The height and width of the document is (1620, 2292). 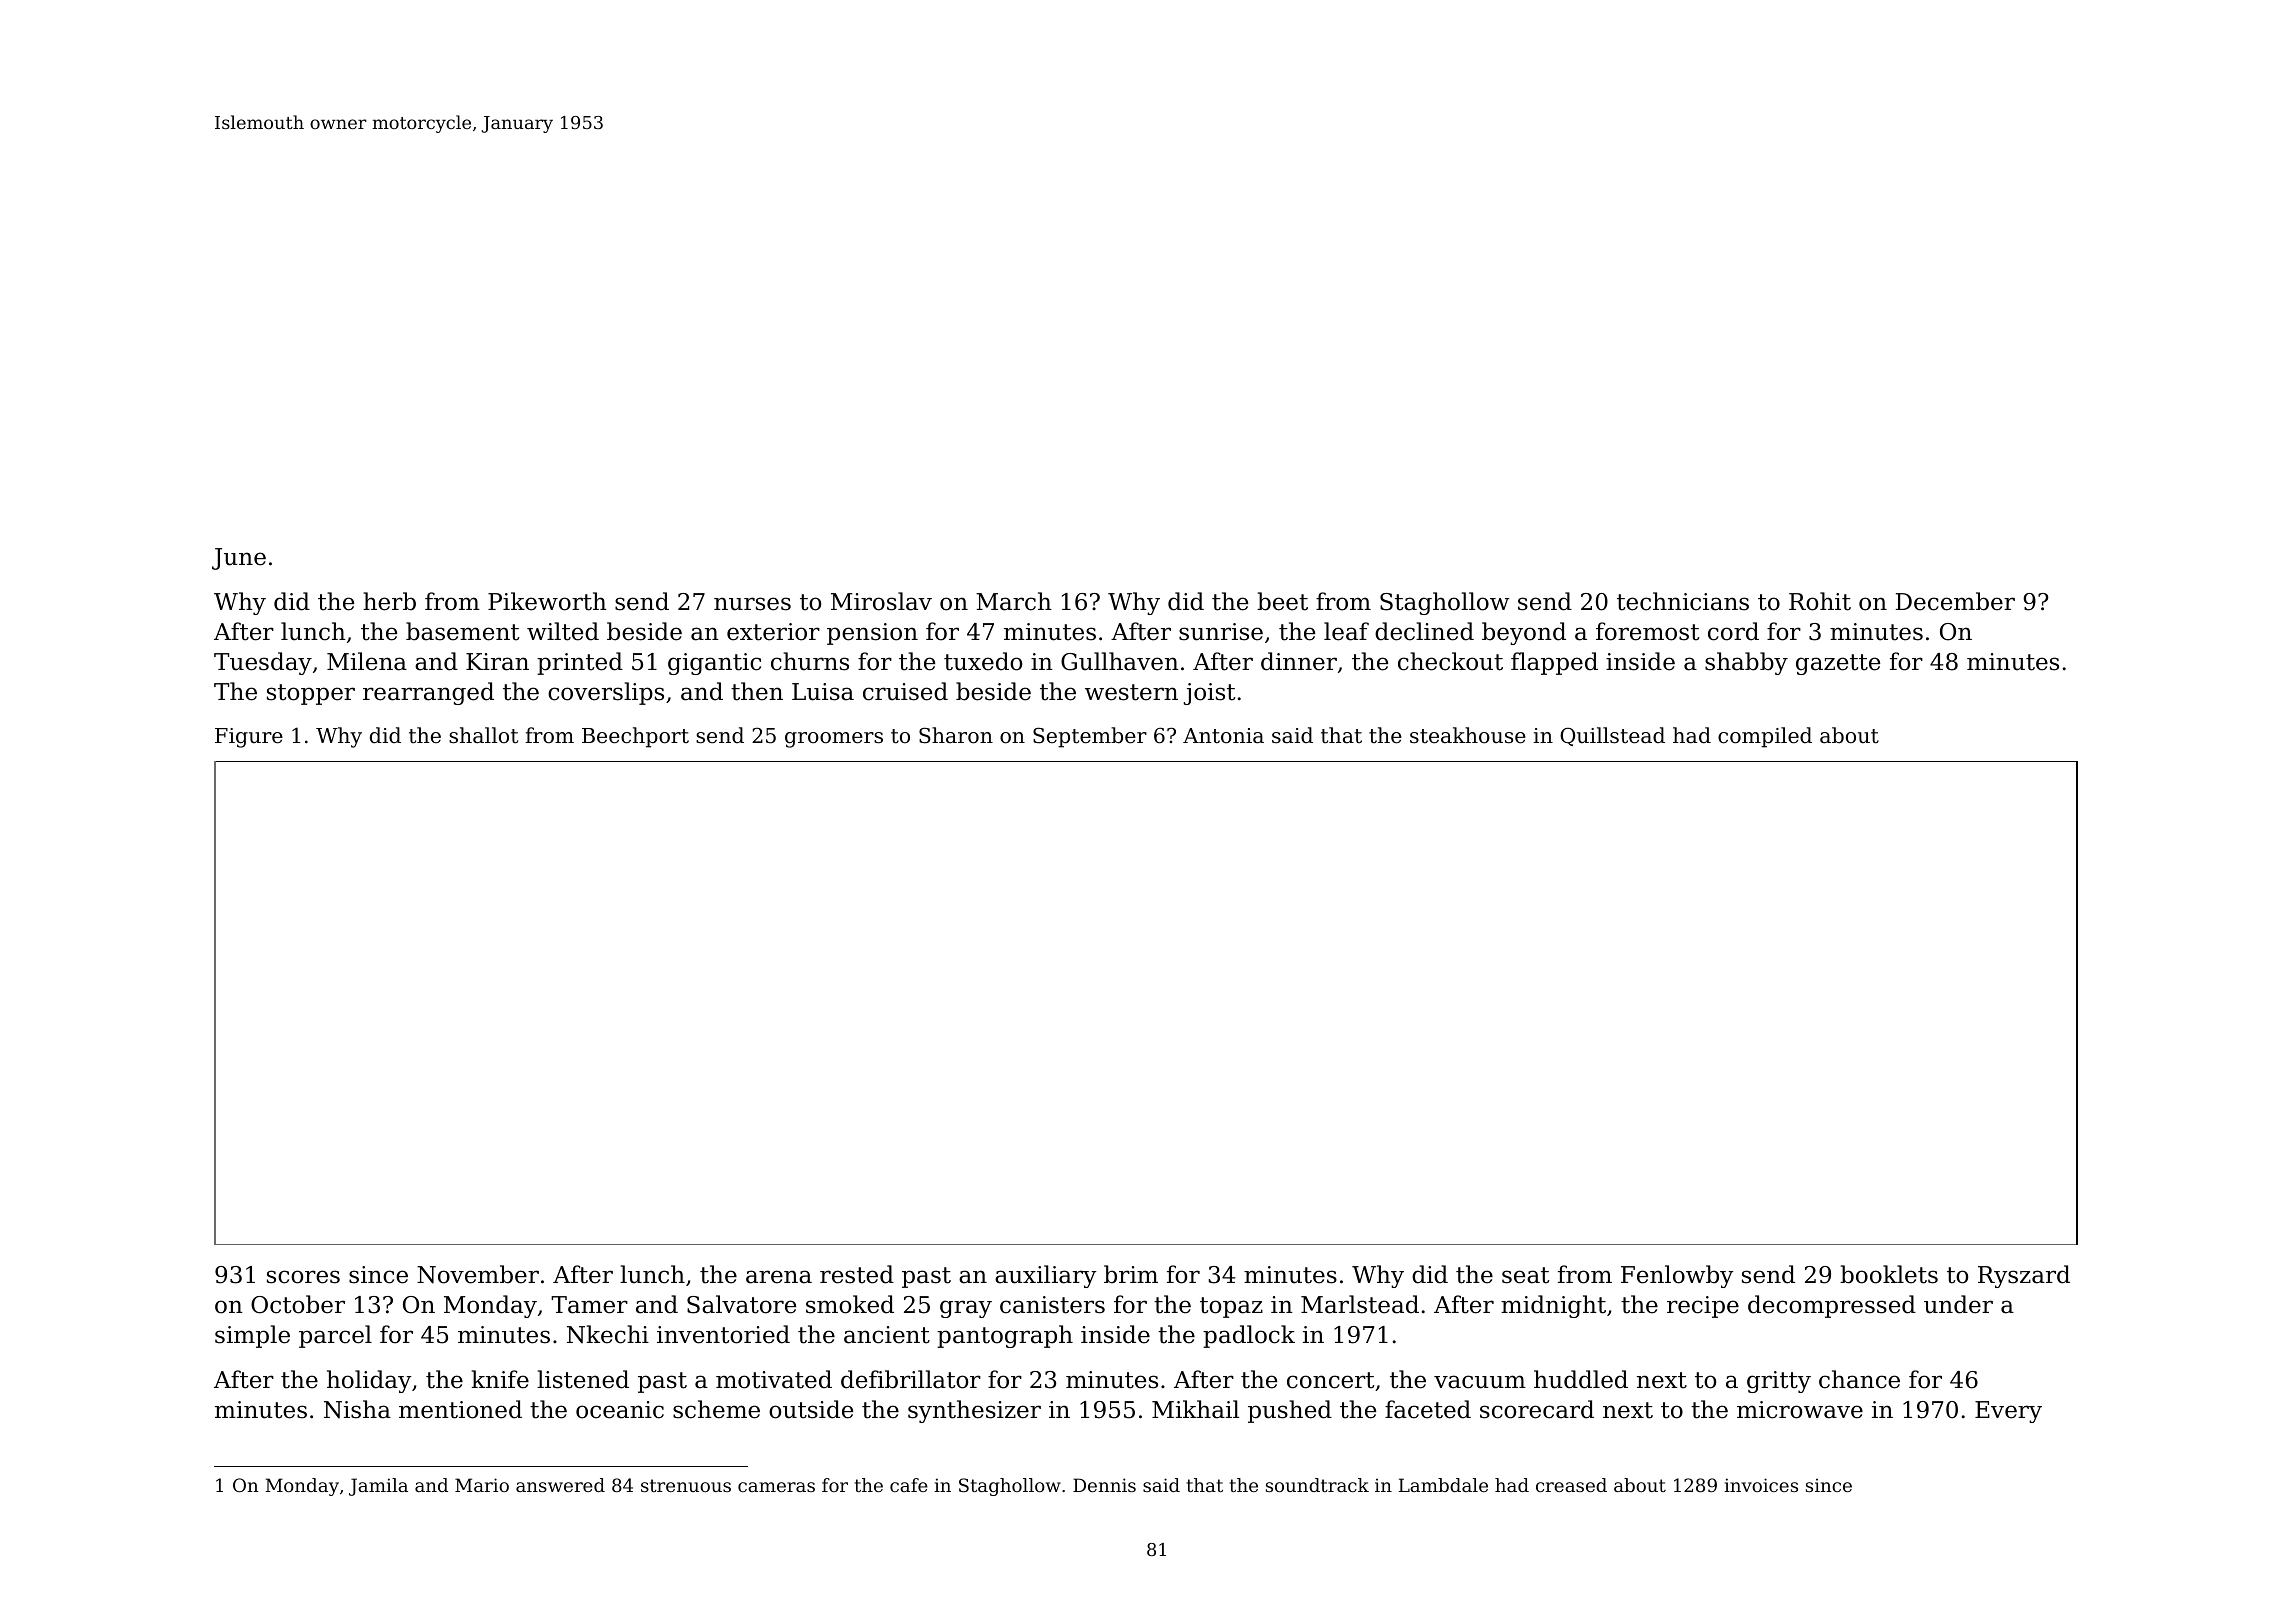 I want to click on Antonia, so click(x=1223, y=736).
